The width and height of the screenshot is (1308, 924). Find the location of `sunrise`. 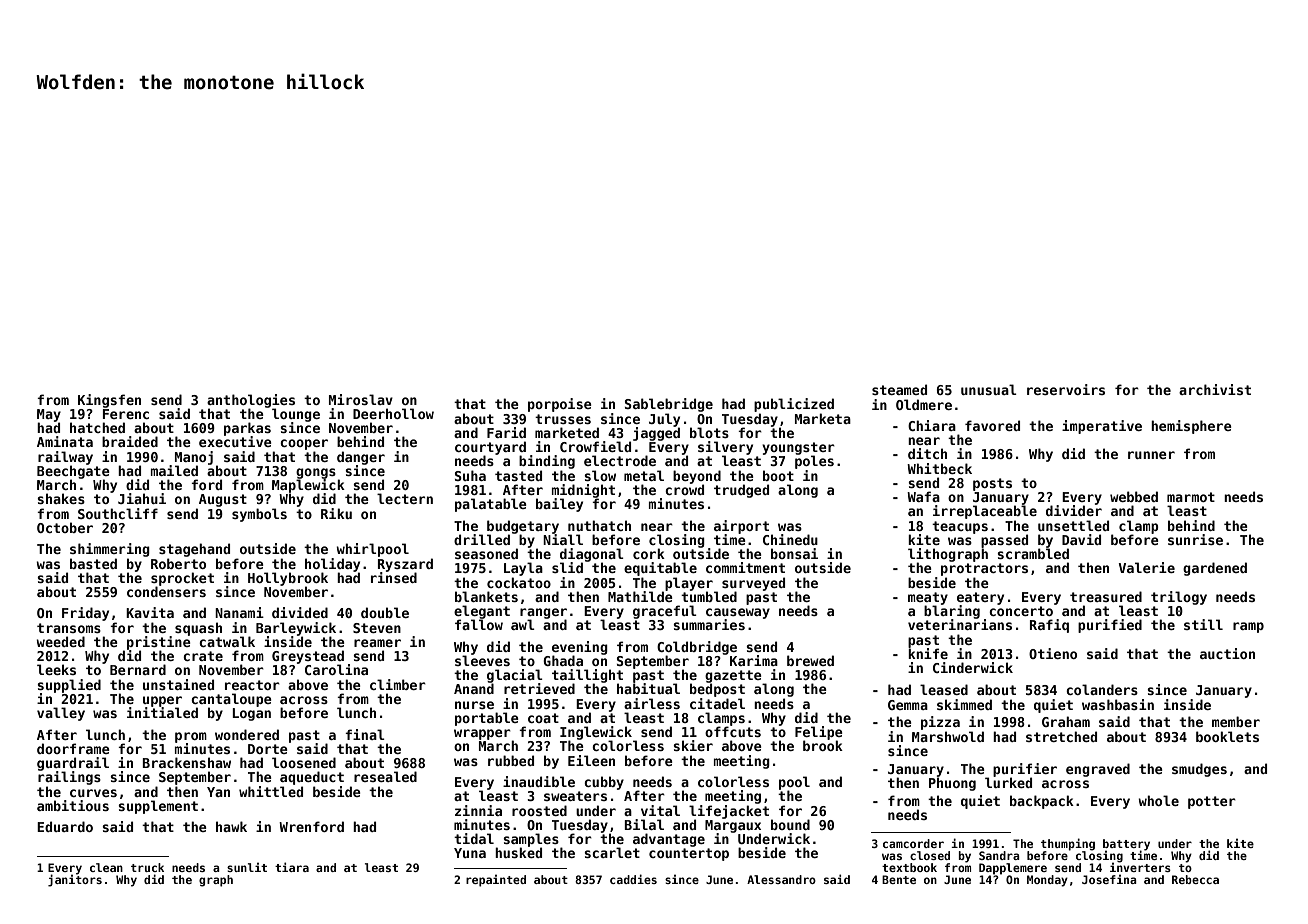

sunrise is located at coordinates (1195, 539).
